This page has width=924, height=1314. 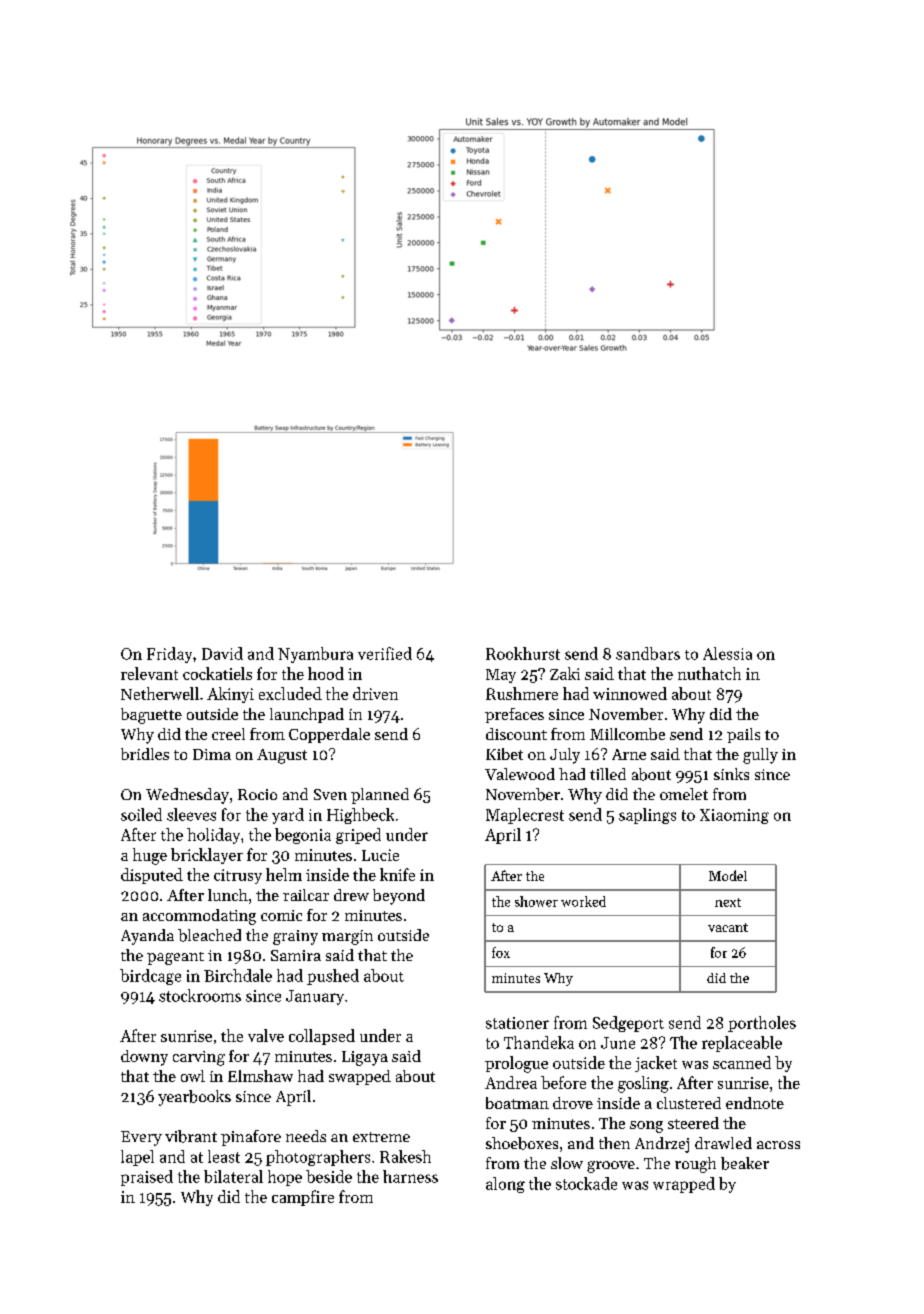 What do you see at coordinates (517, 1103) in the page?
I see `boatman` at bounding box center [517, 1103].
